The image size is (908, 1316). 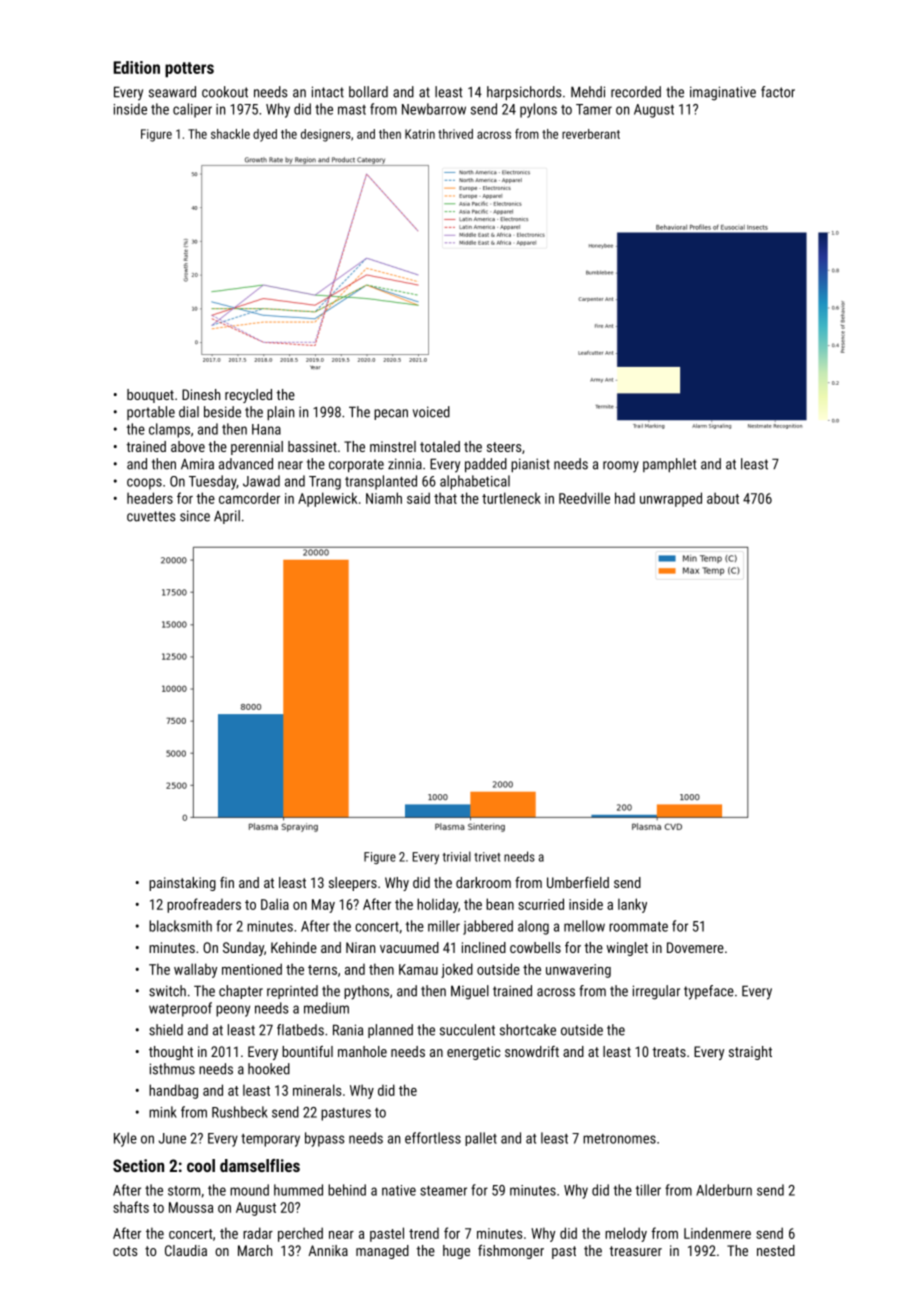 I want to click on lanky, so click(x=632, y=905).
